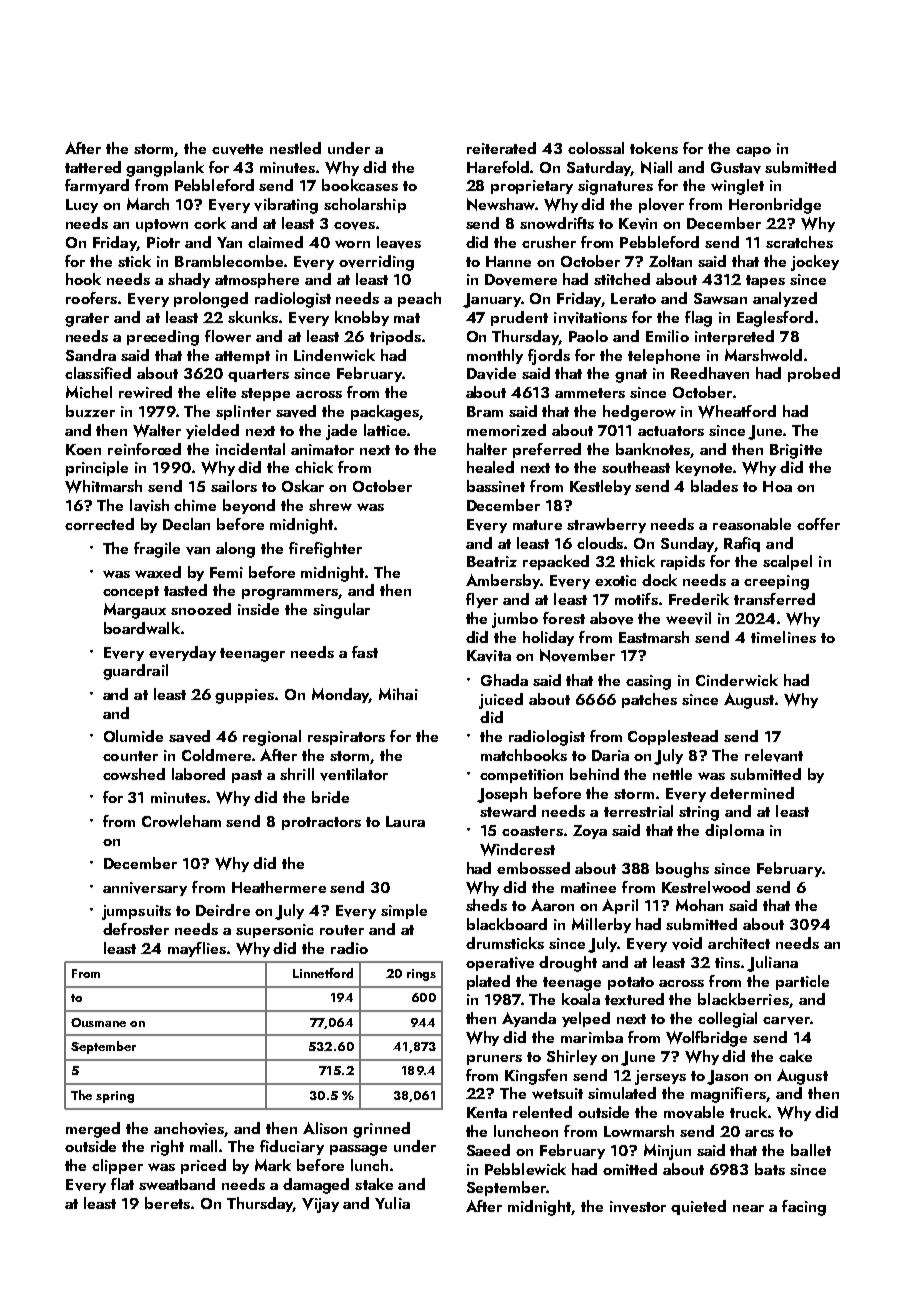 The height and width of the page is (1316, 908). What do you see at coordinates (365, 652) in the page?
I see `fast` at bounding box center [365, 652].
